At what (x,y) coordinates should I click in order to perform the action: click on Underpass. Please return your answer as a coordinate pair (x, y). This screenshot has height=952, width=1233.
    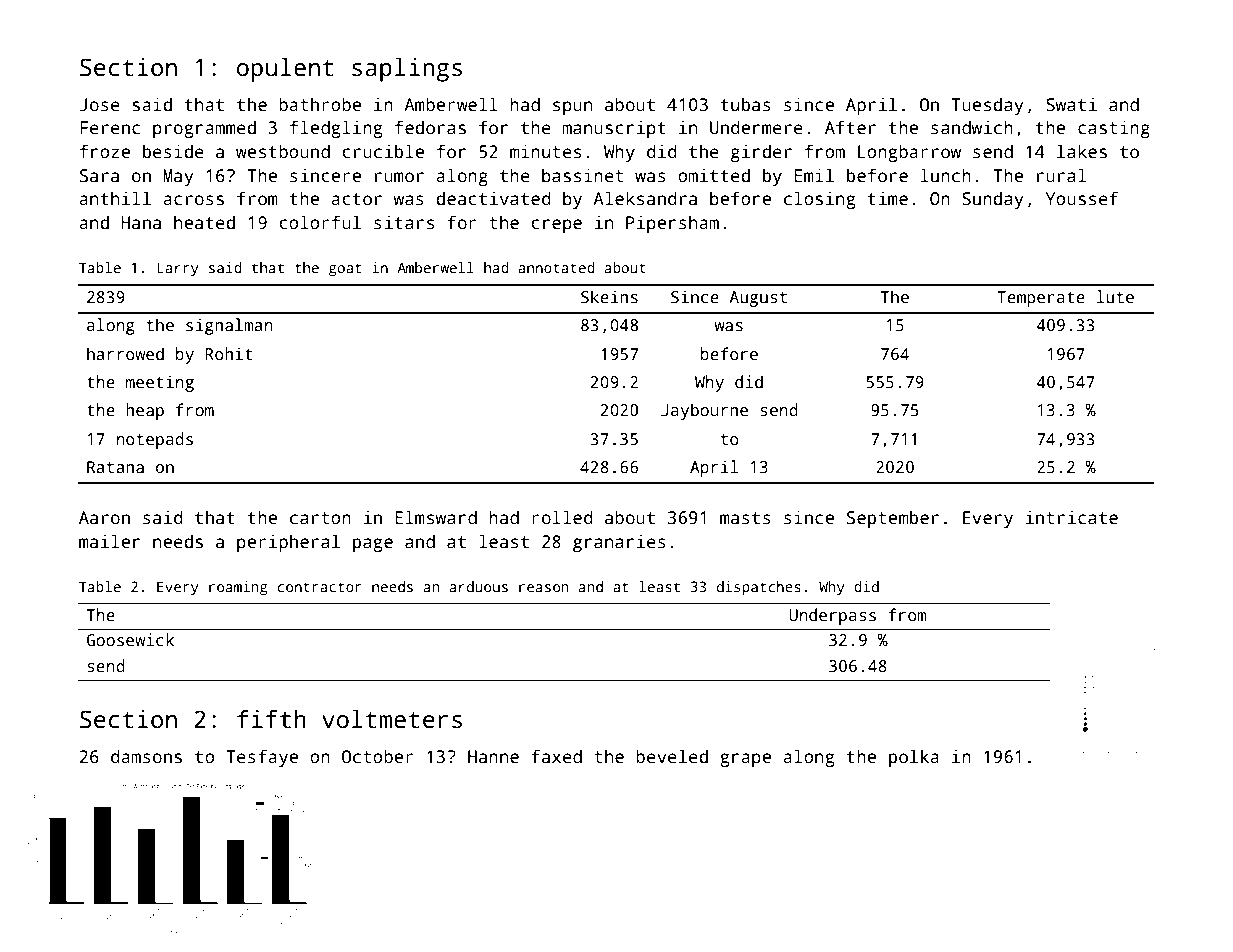
    Looking at the image, I should click on (832, 616).
